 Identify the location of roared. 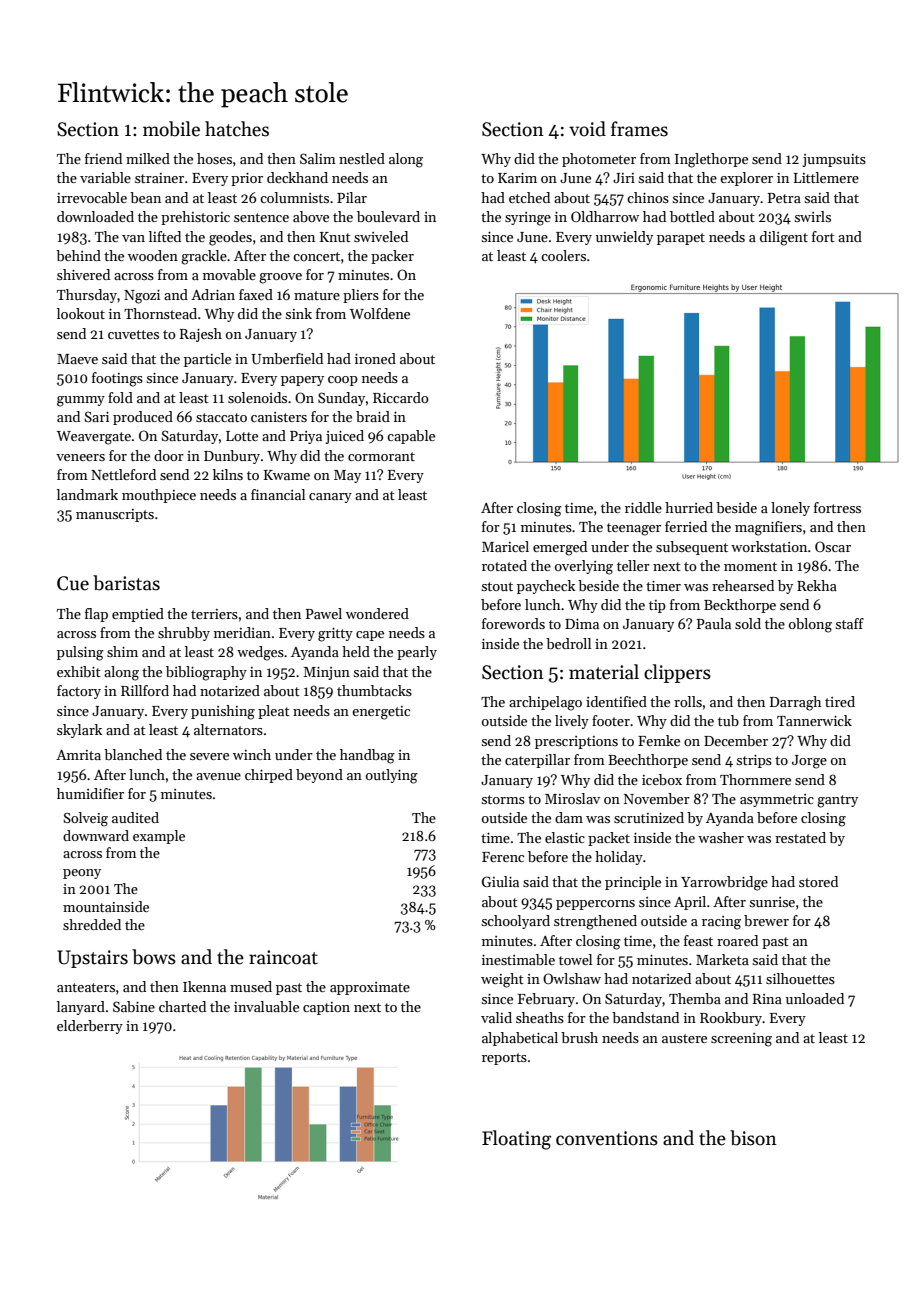
(737, 940).
